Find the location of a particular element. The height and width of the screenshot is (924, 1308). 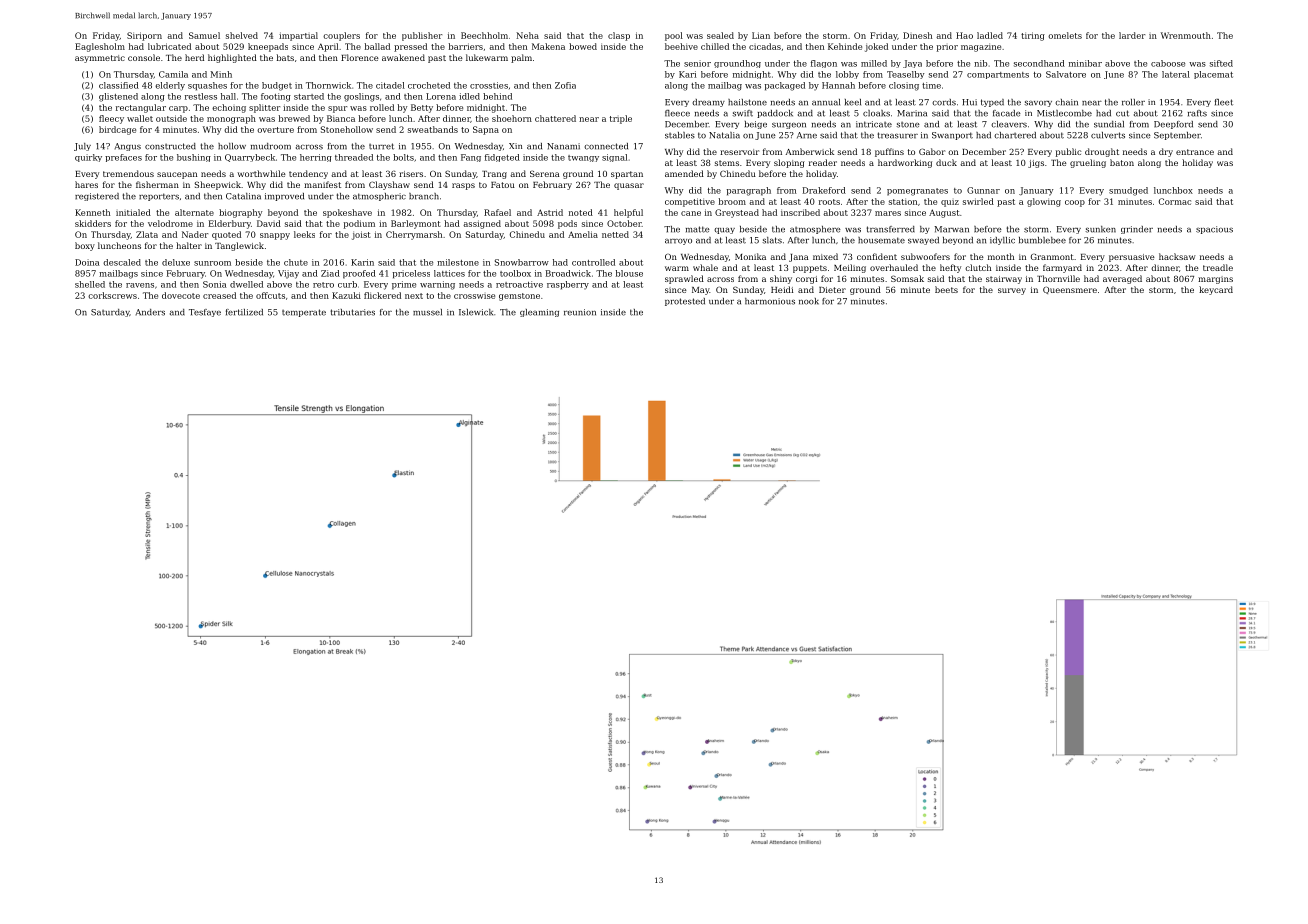

Anders is located at coordinates (150, 312).
